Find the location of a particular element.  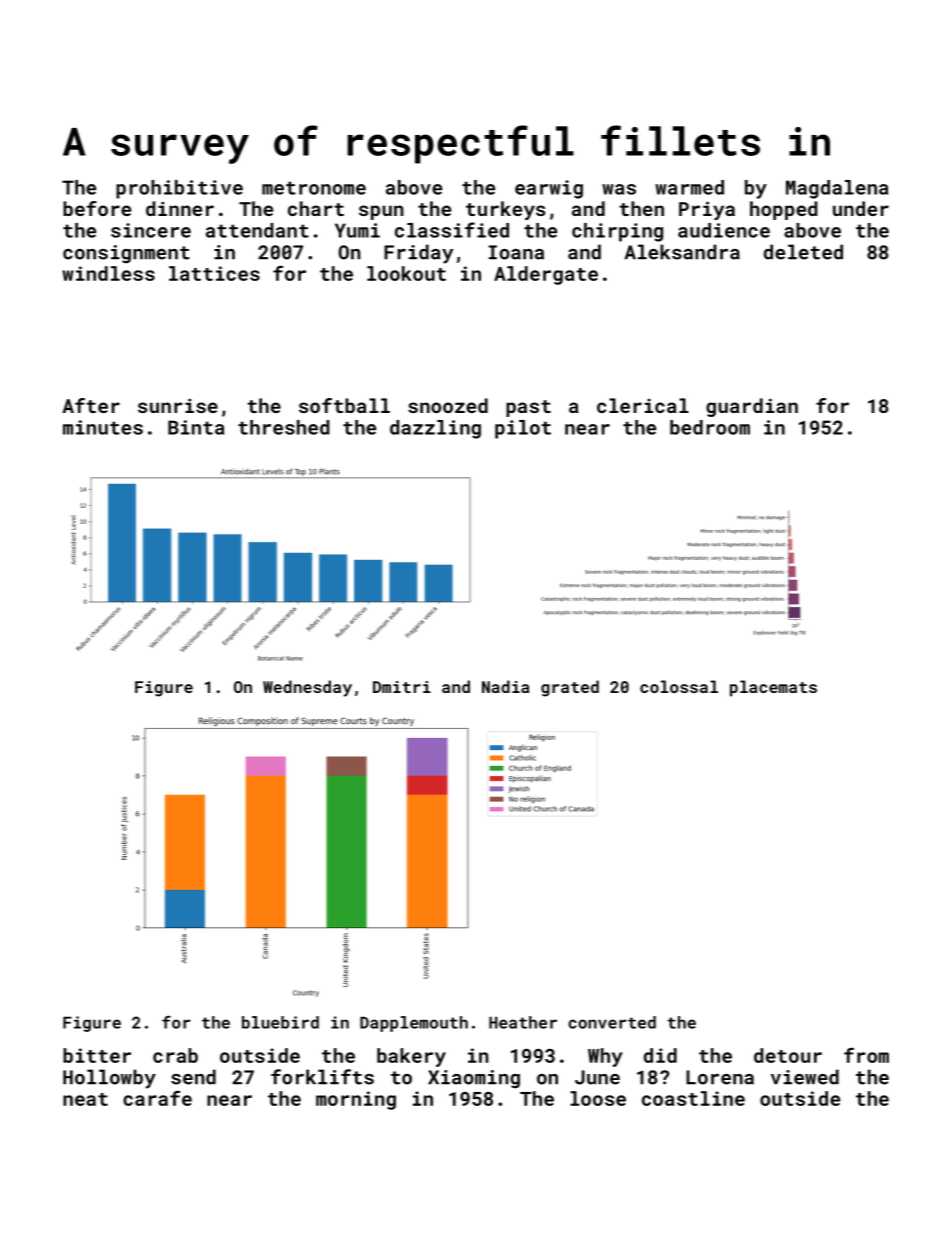

bluebird is located at coordinates (280, 1022).
